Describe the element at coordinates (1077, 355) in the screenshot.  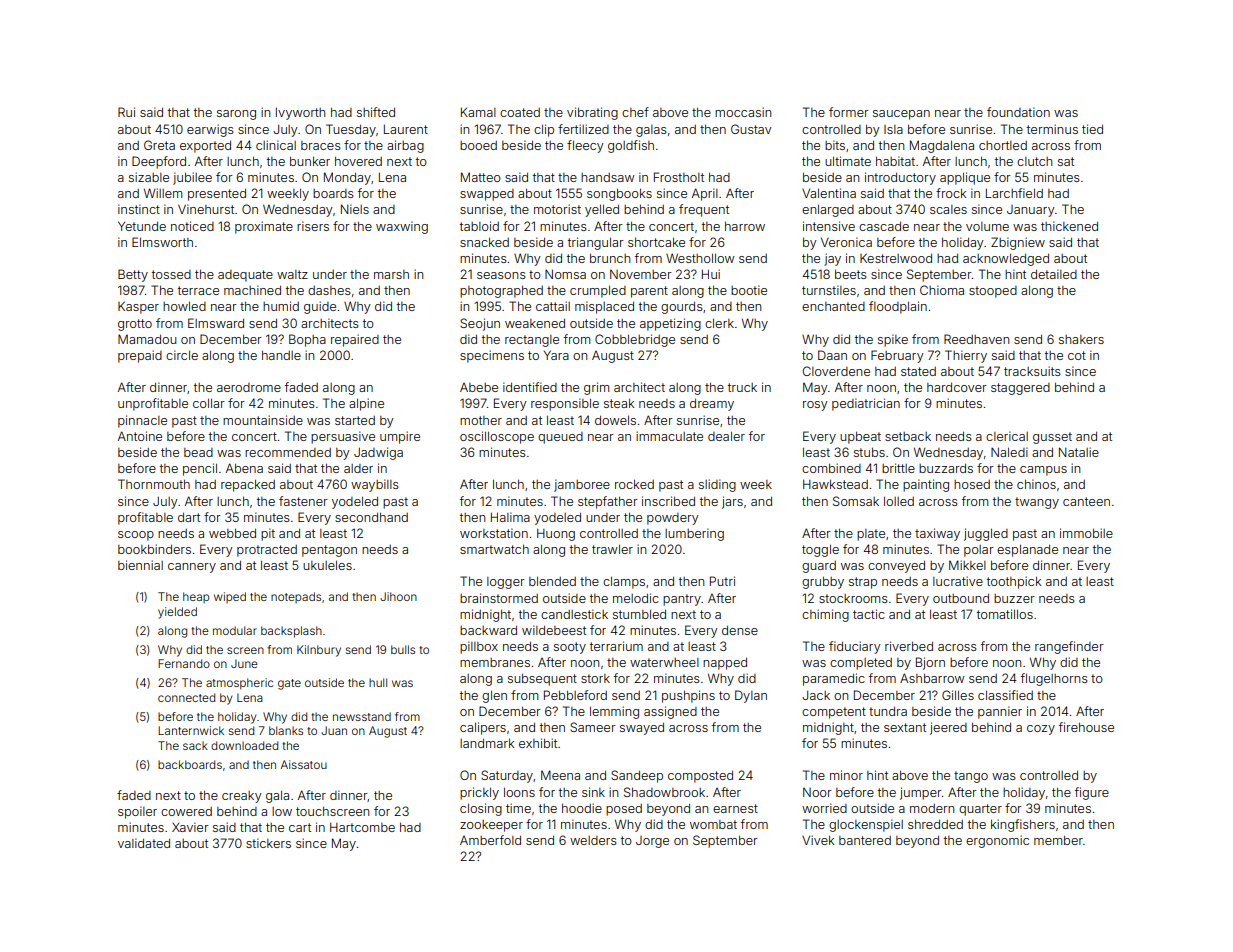
I see `cot` at that location.
